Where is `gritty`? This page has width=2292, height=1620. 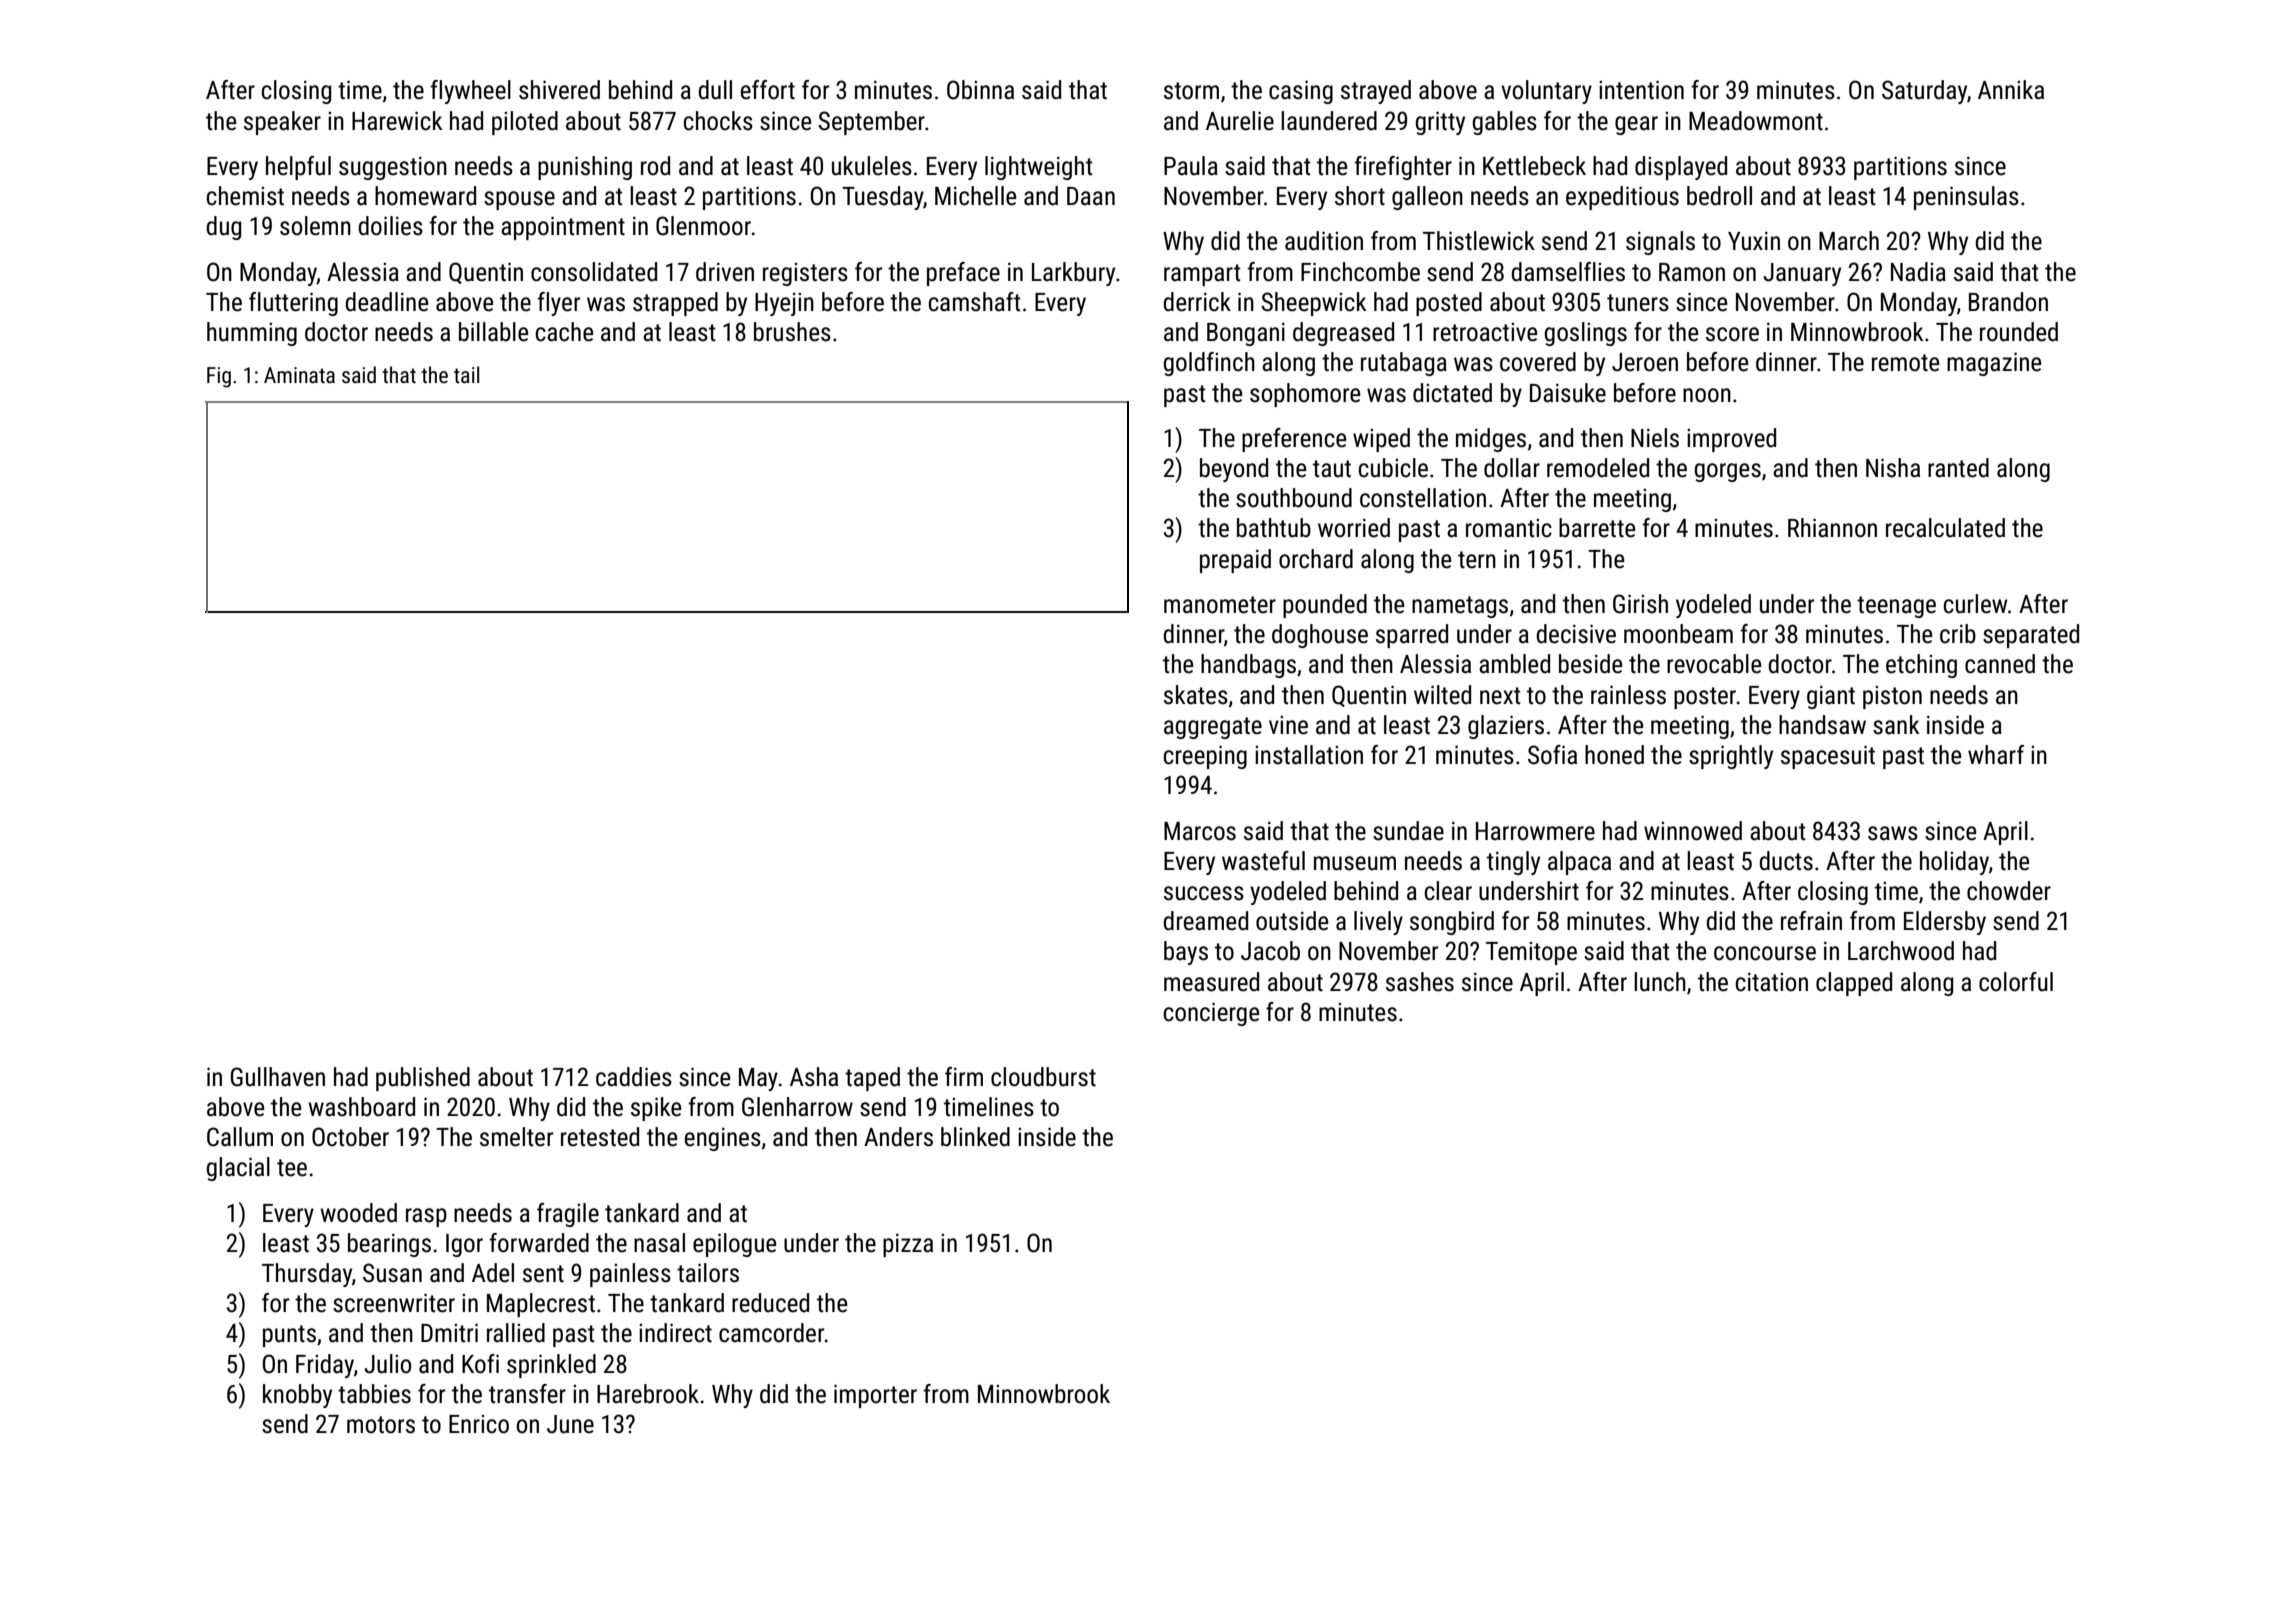
gritty is located at coordinates (1440, 123).
